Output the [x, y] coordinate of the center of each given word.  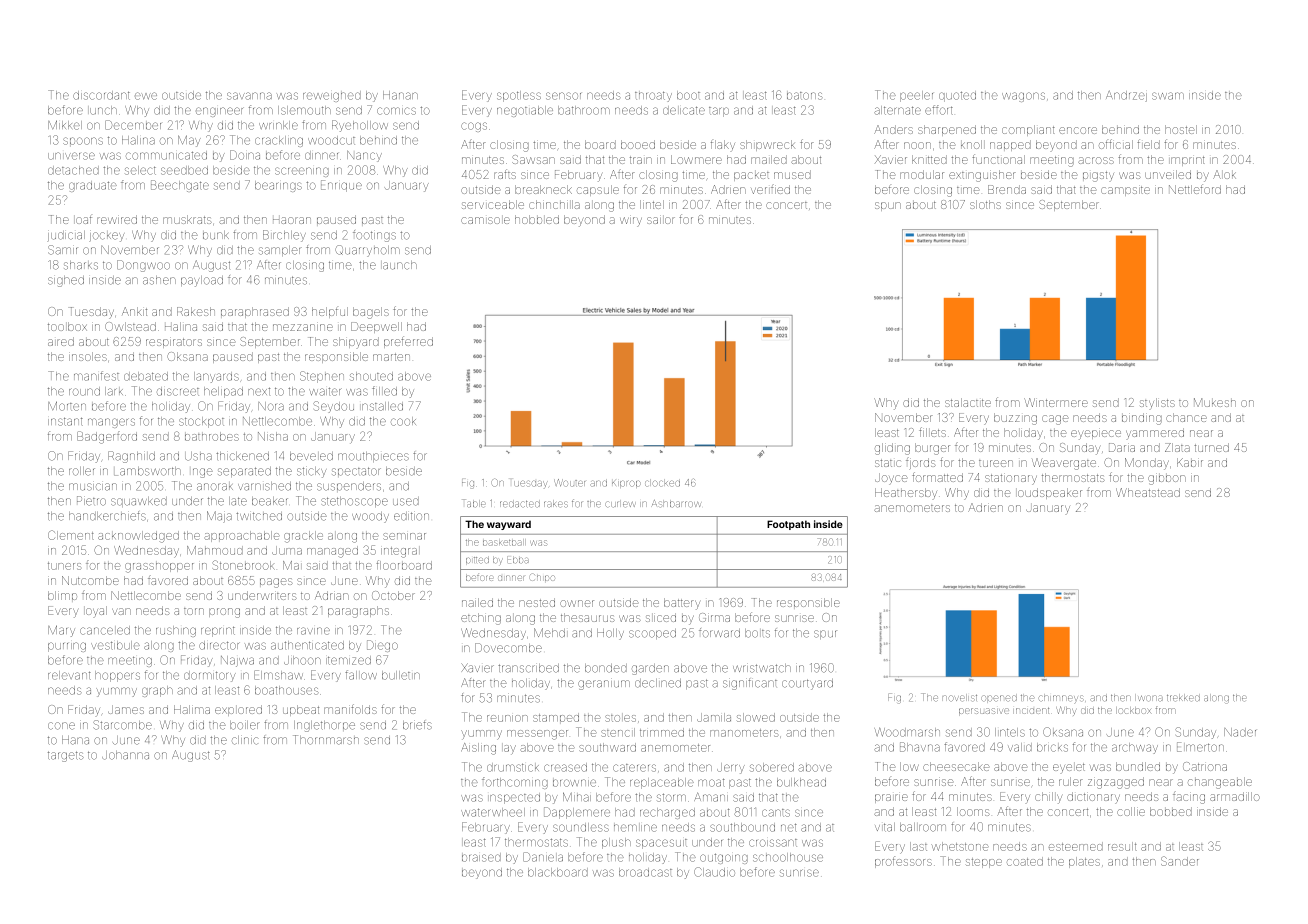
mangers [111, 423]
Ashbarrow [676, 503]
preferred [408, 342]
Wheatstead [1148, 492]
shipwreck [767, 145]
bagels [371, 313]
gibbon [1167, 480]
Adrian [332, 595]
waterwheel [493, 812]
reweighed [332, 96]
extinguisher [982, 176]
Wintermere [1056, 402]
